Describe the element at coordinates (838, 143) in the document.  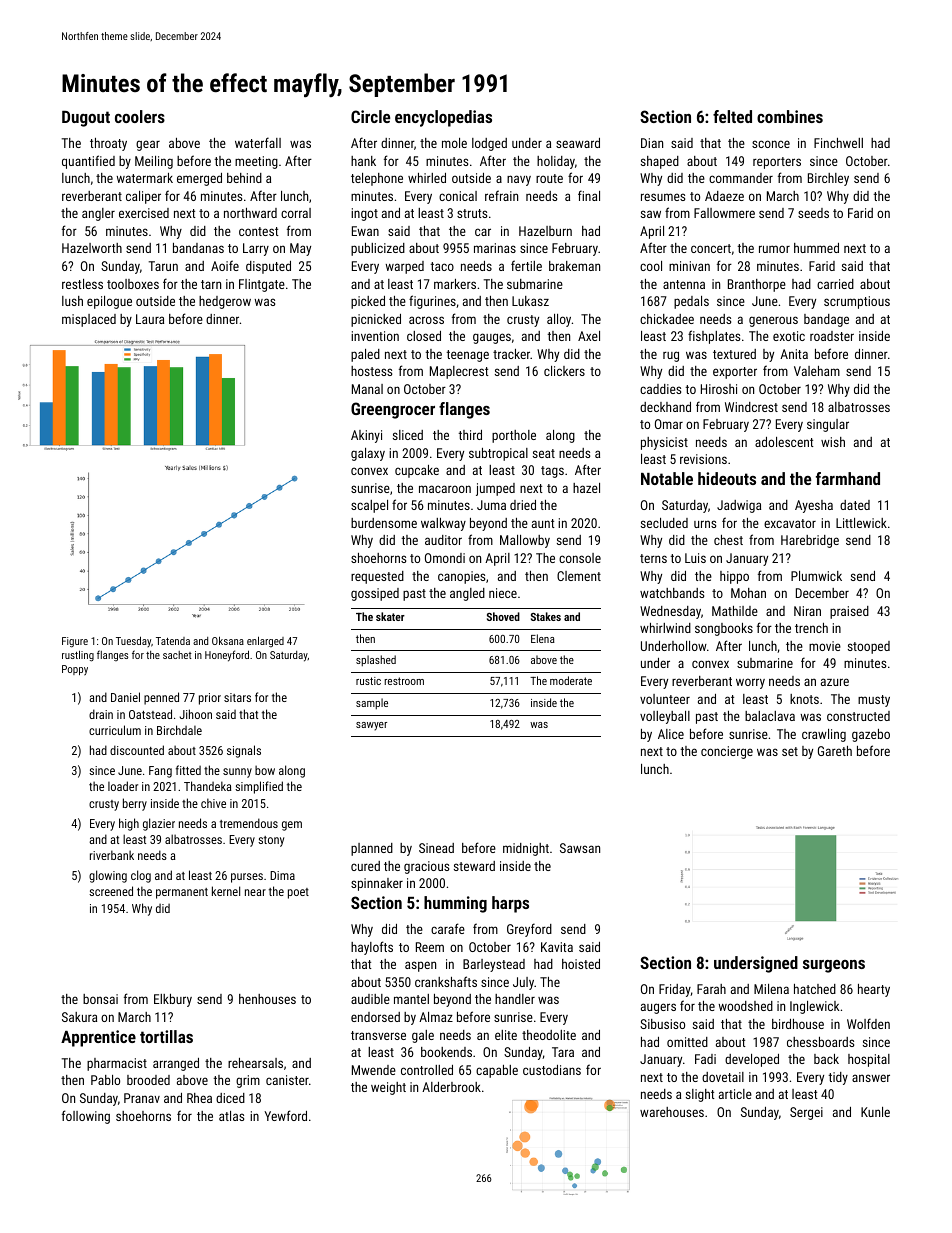
I see `Finchwell` at that location.
